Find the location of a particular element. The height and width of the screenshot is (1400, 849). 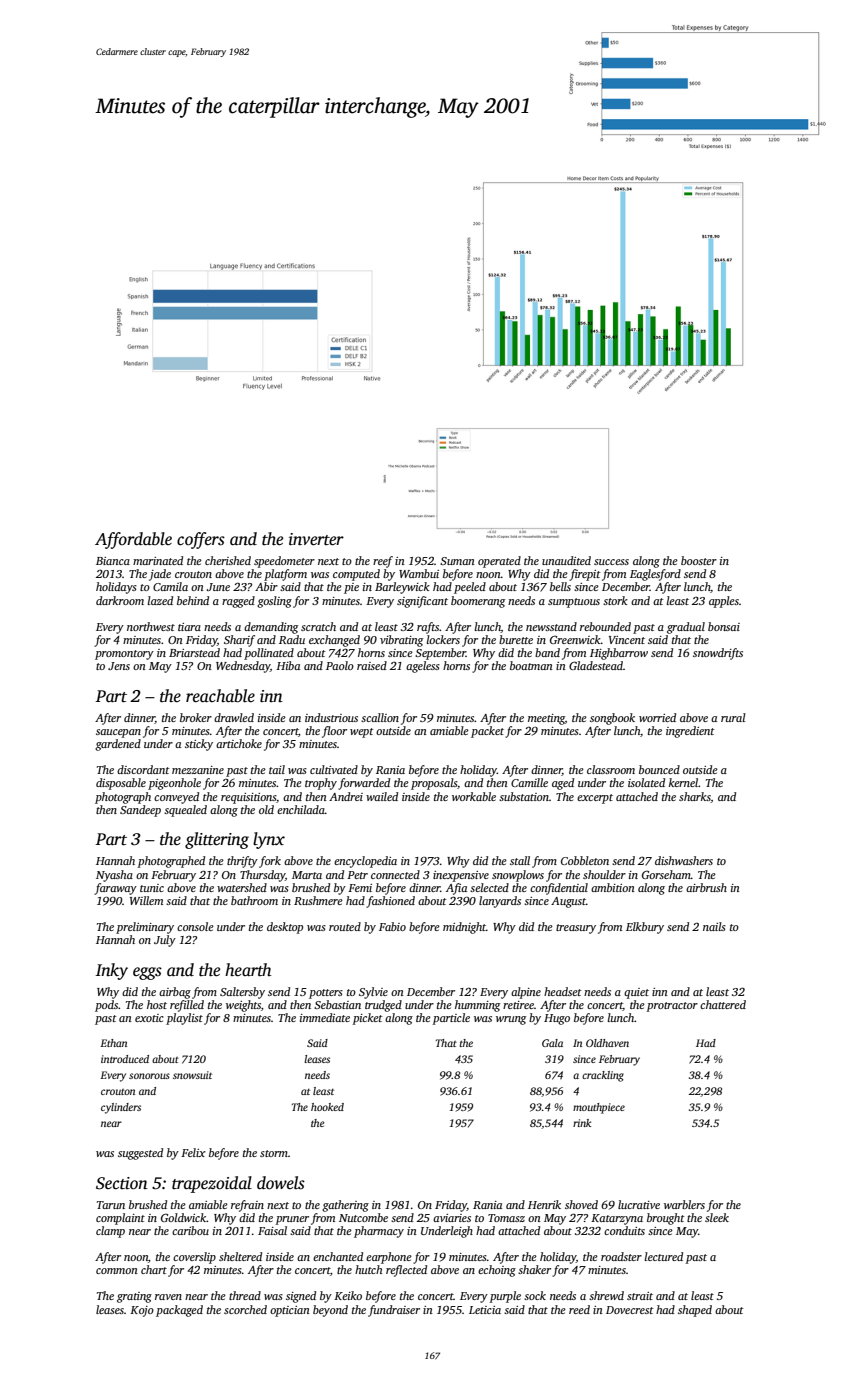

booster is located at coordinates (699, 560).
